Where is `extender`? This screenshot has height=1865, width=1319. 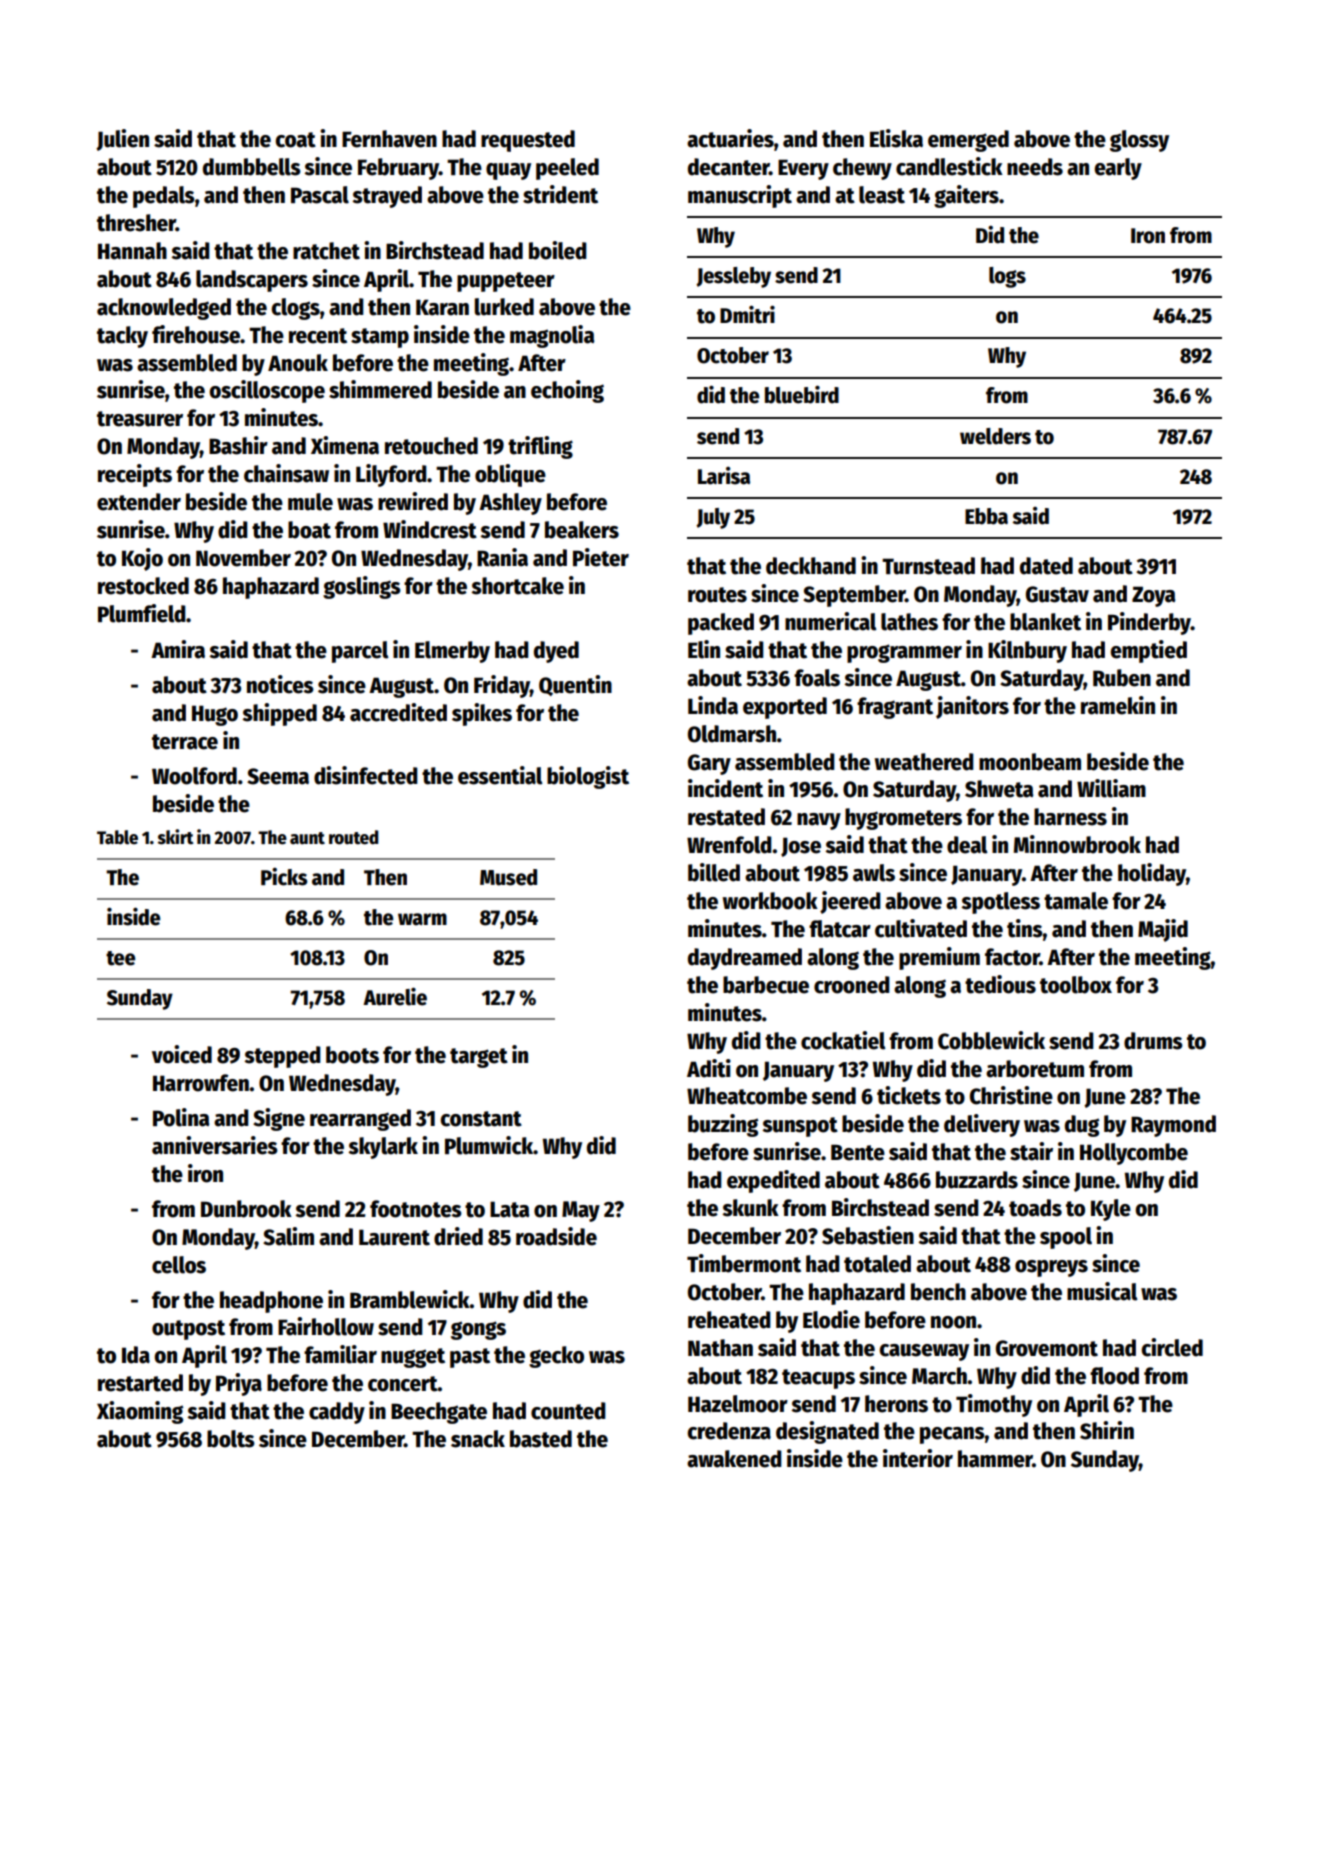 extender is located at coordinates (139, 502).
